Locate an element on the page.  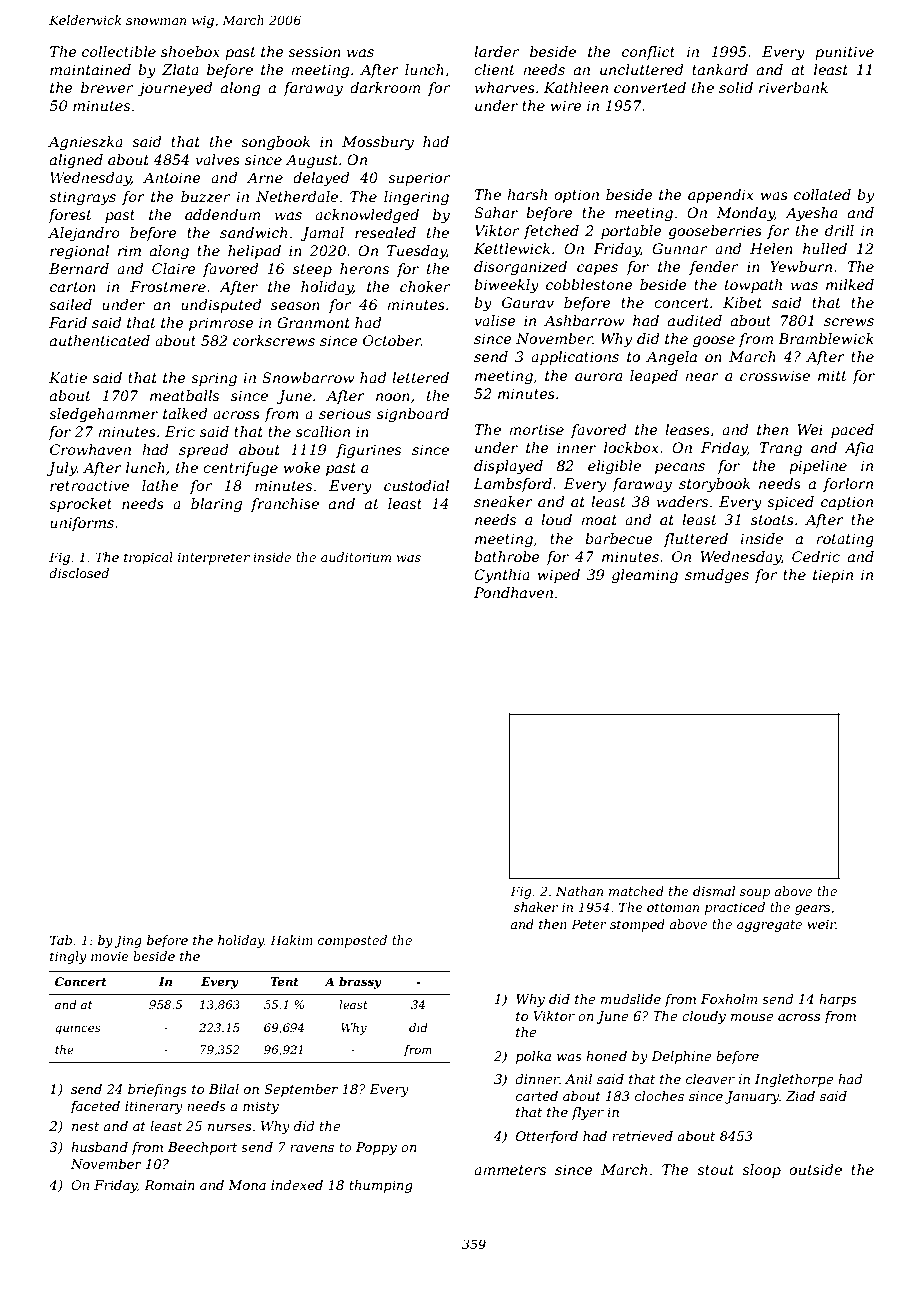
briefings is located at coordinates (157, 1090).
